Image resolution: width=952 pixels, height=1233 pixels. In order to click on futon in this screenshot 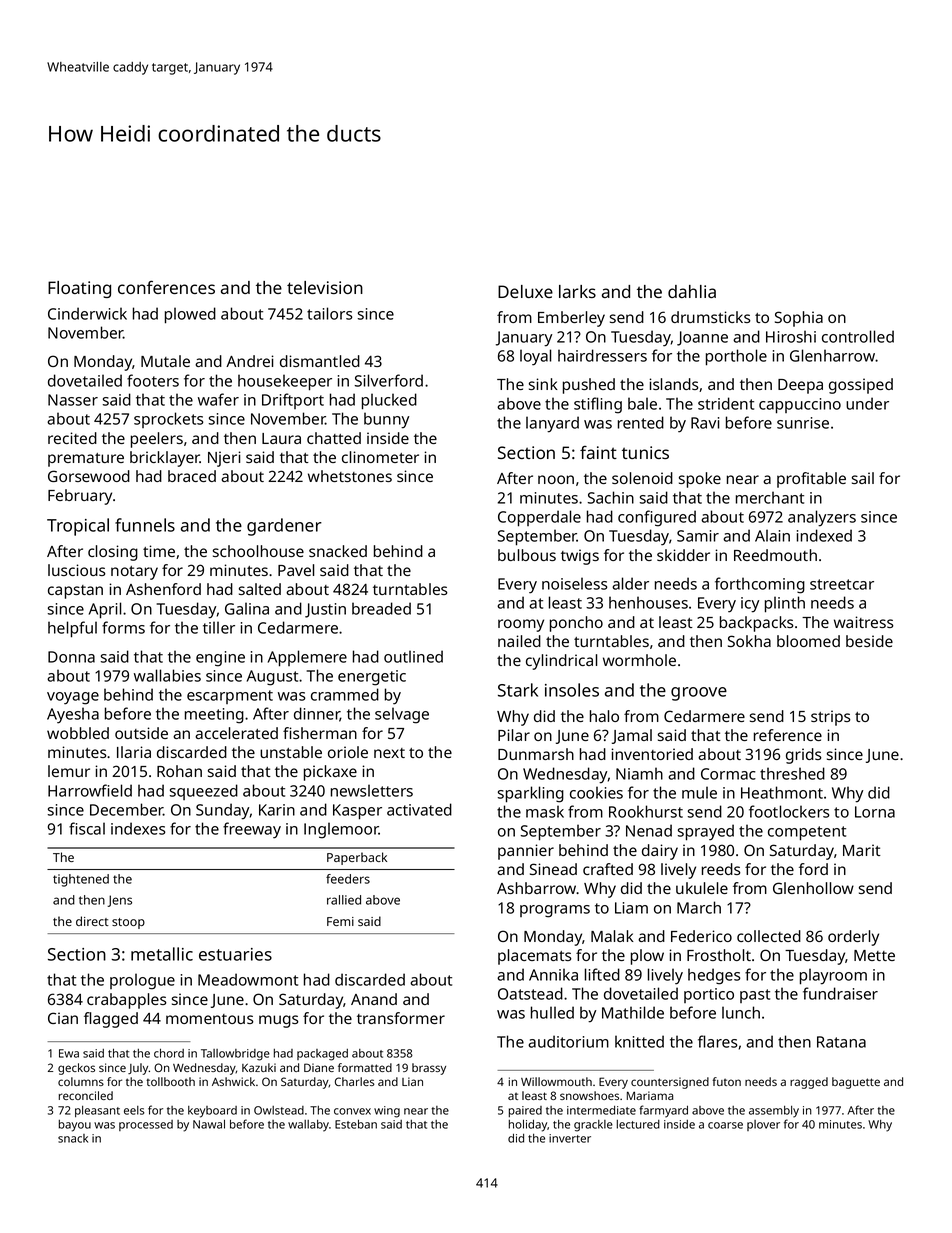, I will do `click(726, 1081)`.
